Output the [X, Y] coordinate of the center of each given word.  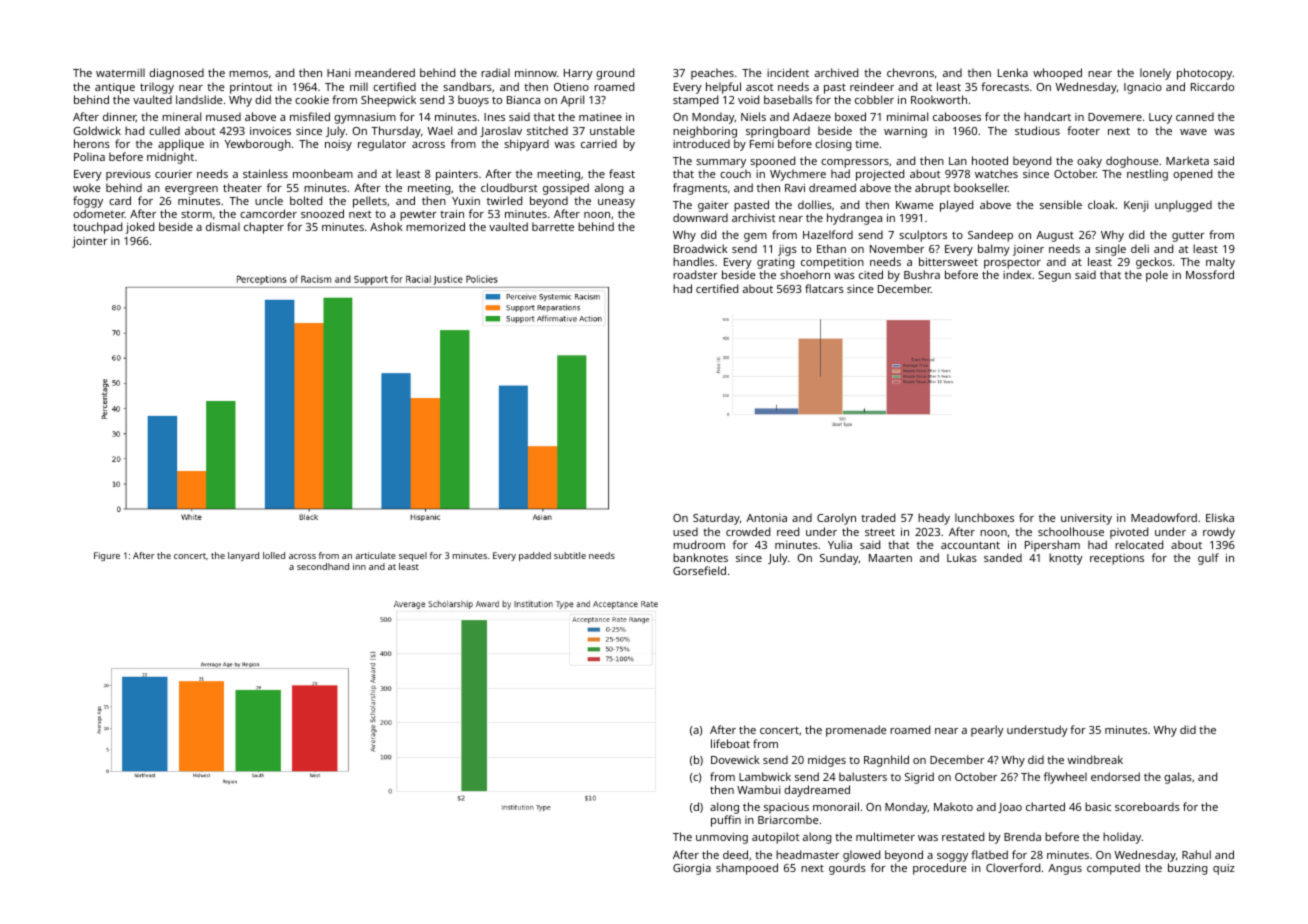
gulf [1208, 559]
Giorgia [692, 869]
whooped [1057, 74]
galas [1178, 778]
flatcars [824, 288]
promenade [856, 731]
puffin [726, 821]
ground [615, 74]
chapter [264, 228]
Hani [338, 73]
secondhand [323, 566]
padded [535, 556]
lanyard [243, 556]
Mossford [1210, 274]
